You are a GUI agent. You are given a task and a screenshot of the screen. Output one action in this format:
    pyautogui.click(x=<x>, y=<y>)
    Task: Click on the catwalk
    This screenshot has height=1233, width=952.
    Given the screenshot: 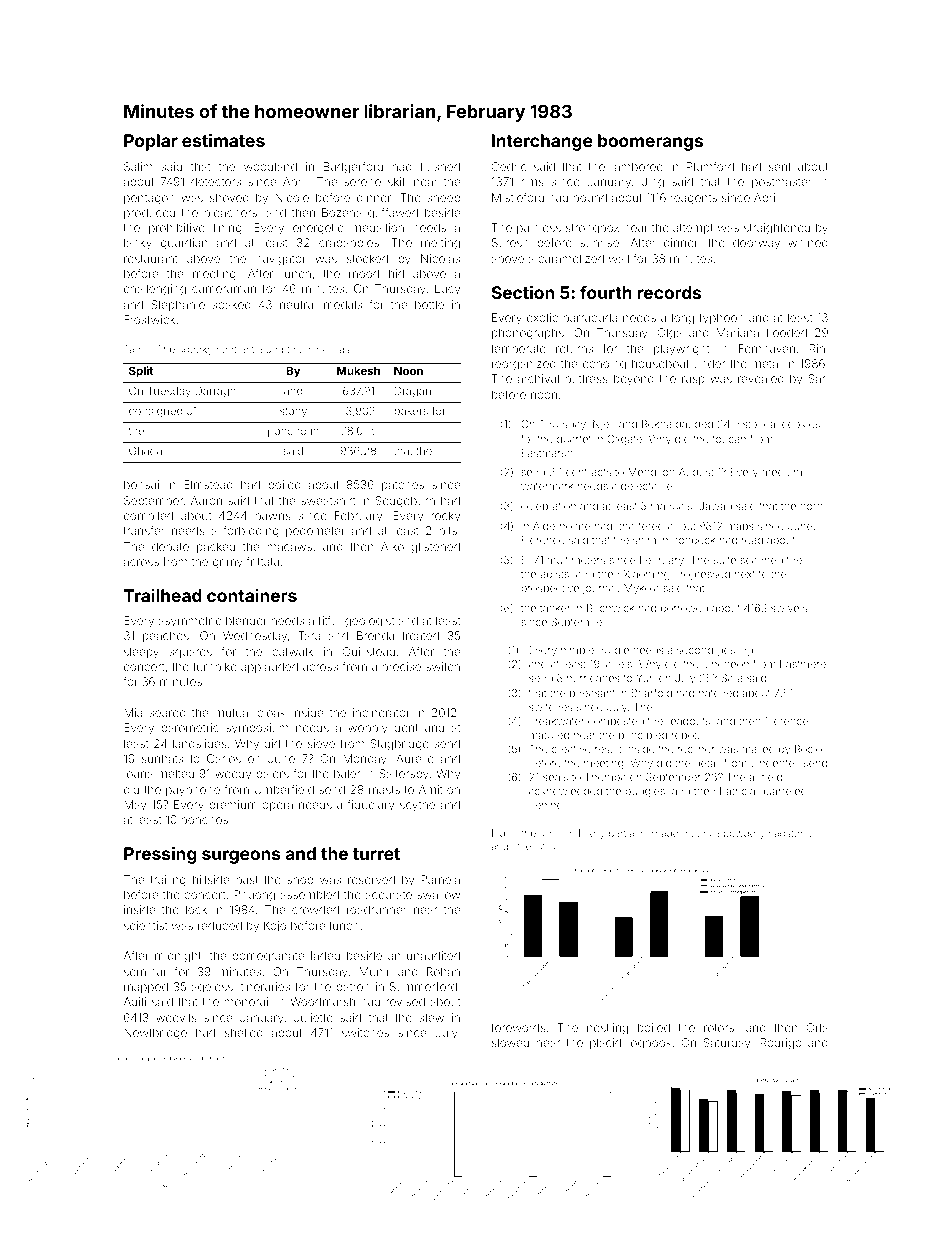 What is the action you would take?
    pyautogui.click(x=292, y=651)
